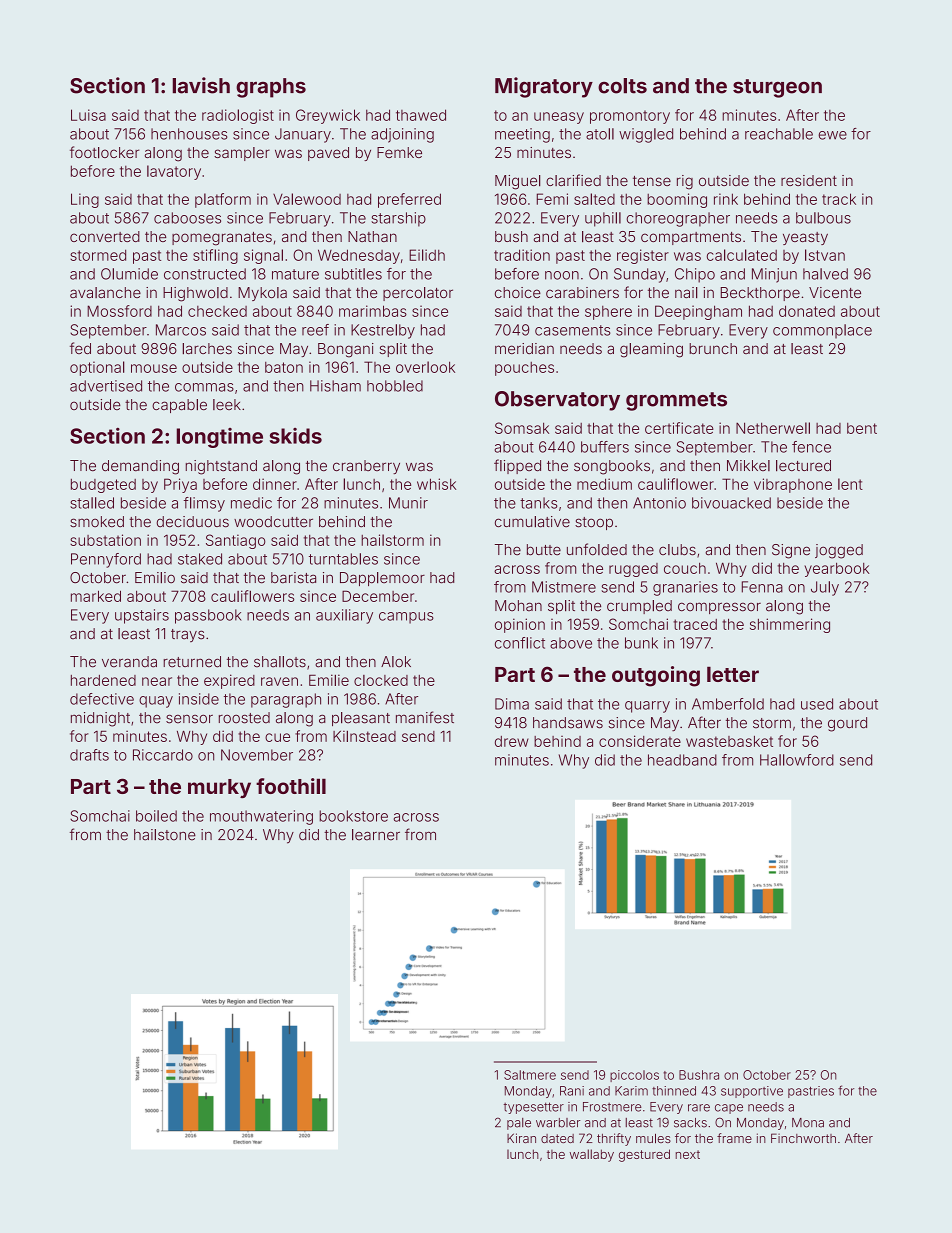 This image has height=1233, width=952. What do you see at coordinates (165, 835) in the image?
I see `hailstone` at bounding box center [165, 835].
